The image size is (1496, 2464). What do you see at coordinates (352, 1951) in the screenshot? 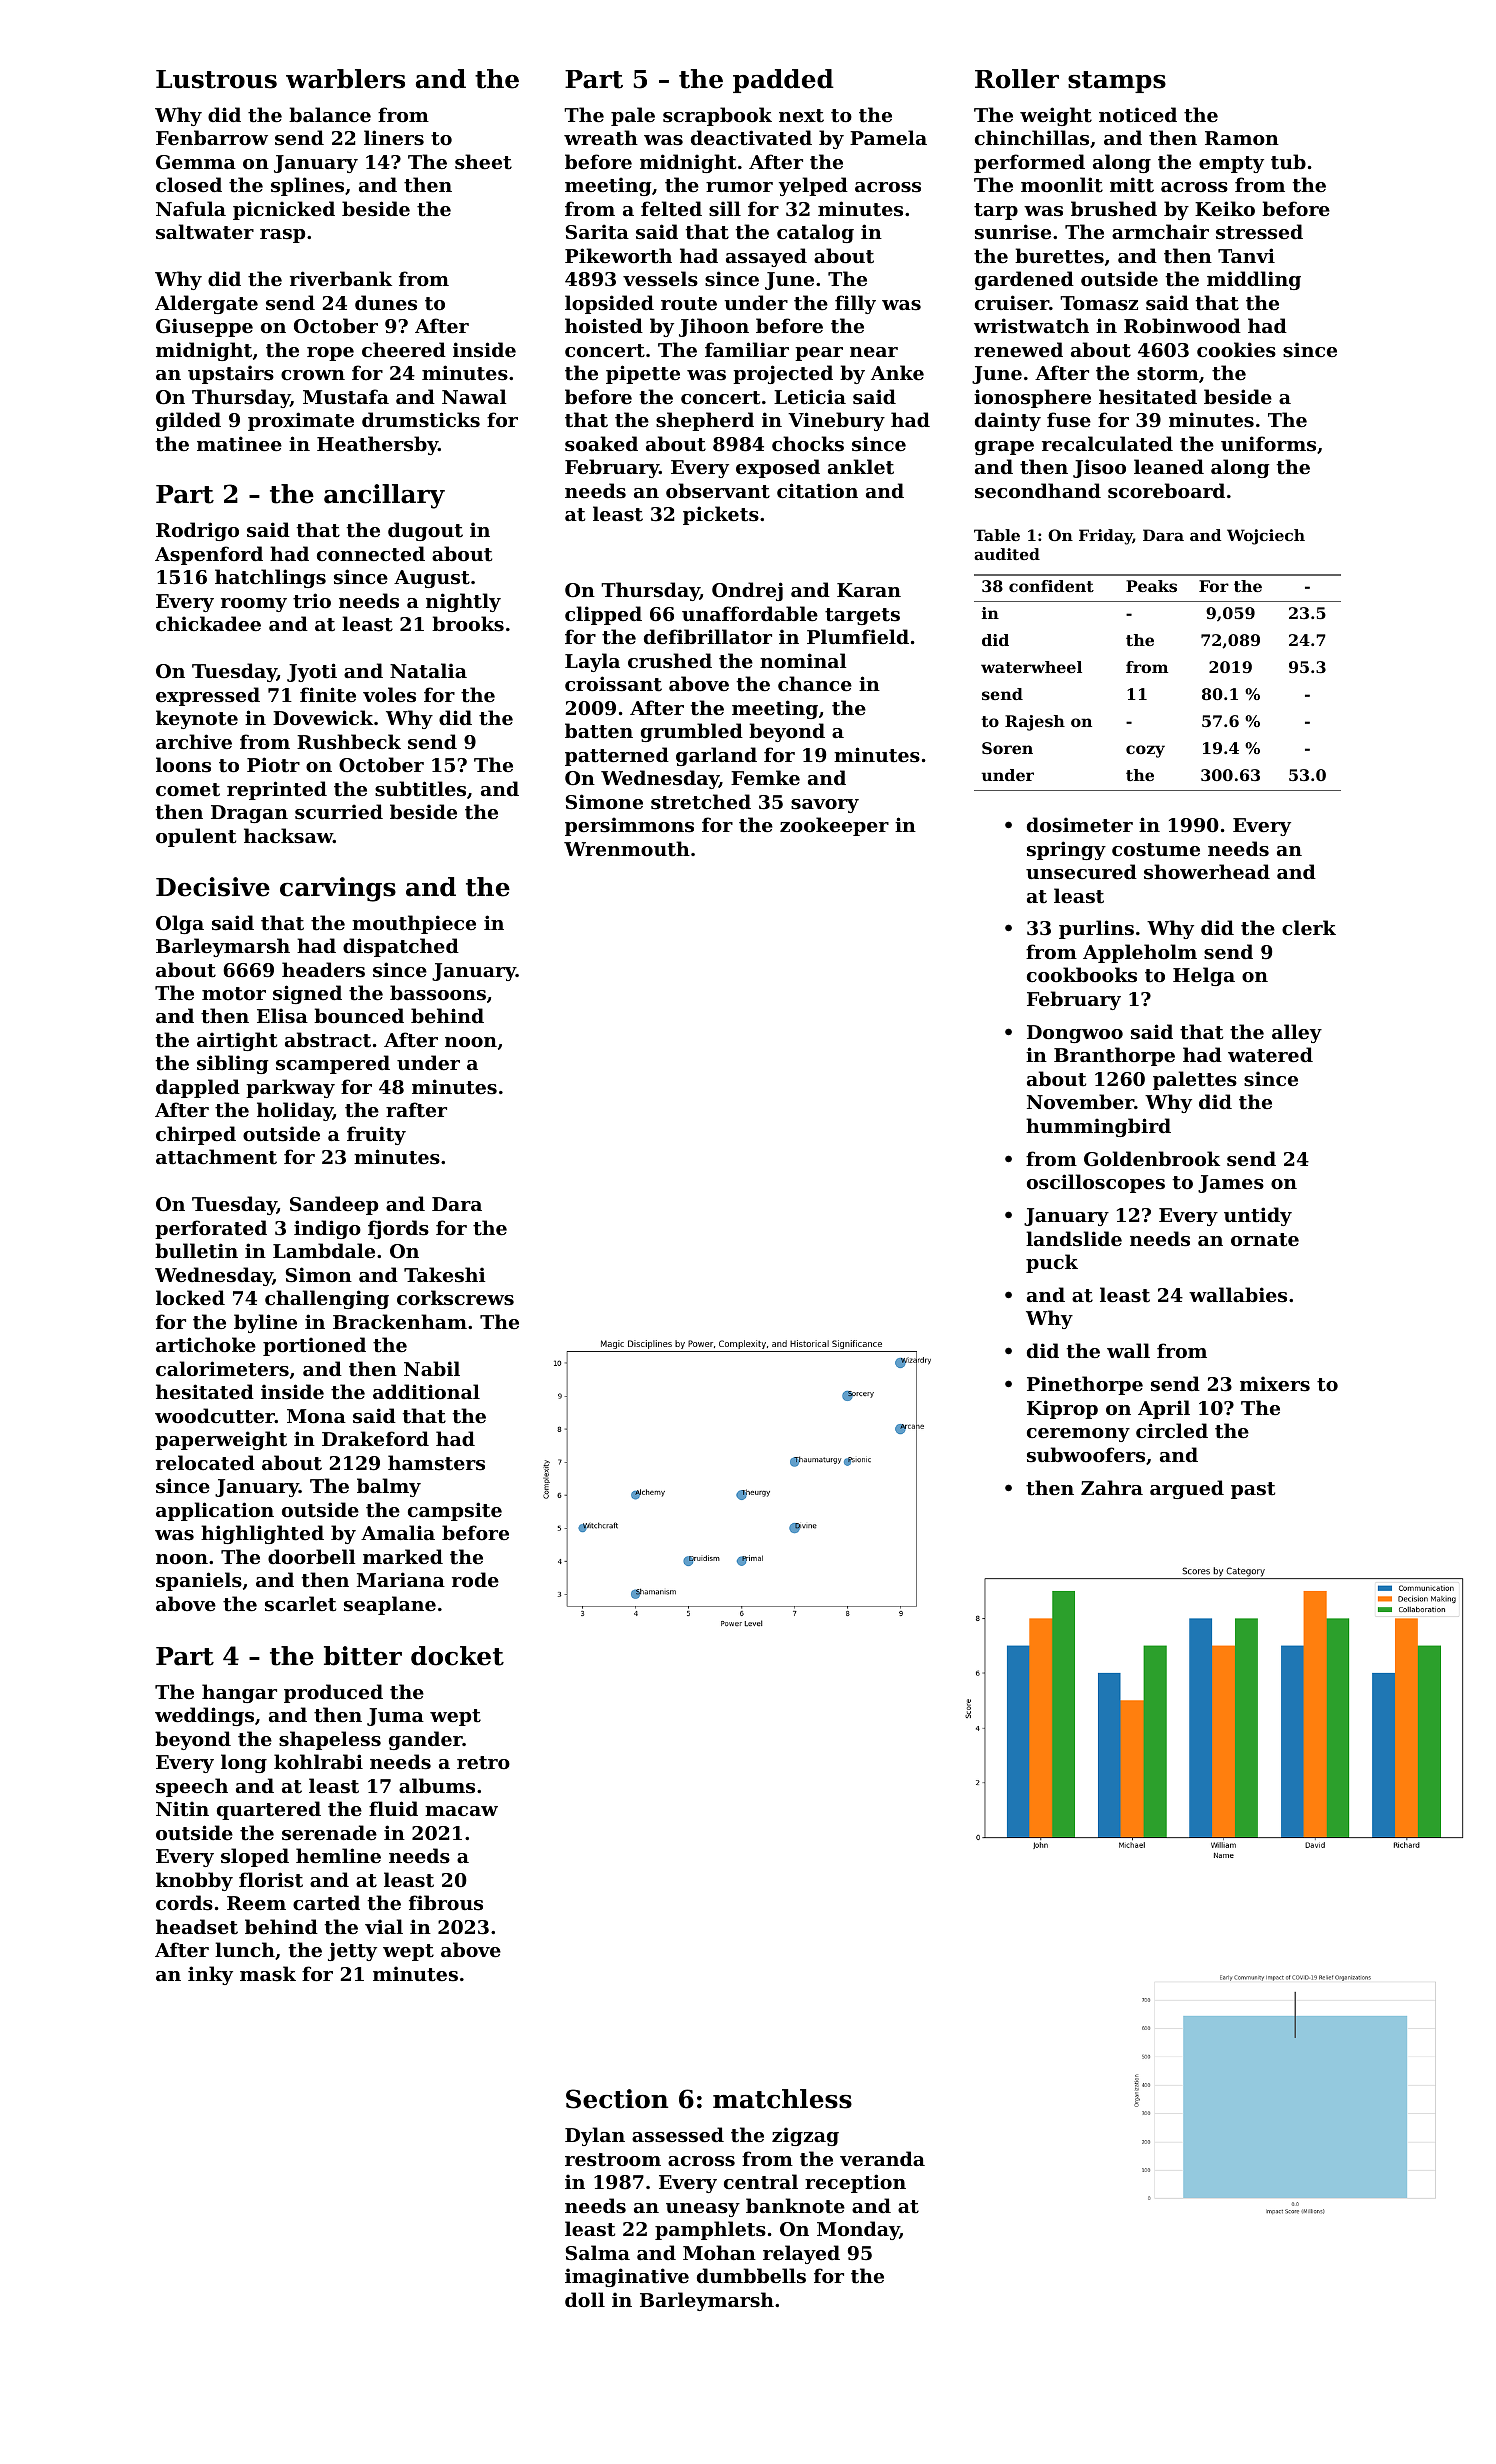
I see `jetty` at bounding box center [352, 1951].
